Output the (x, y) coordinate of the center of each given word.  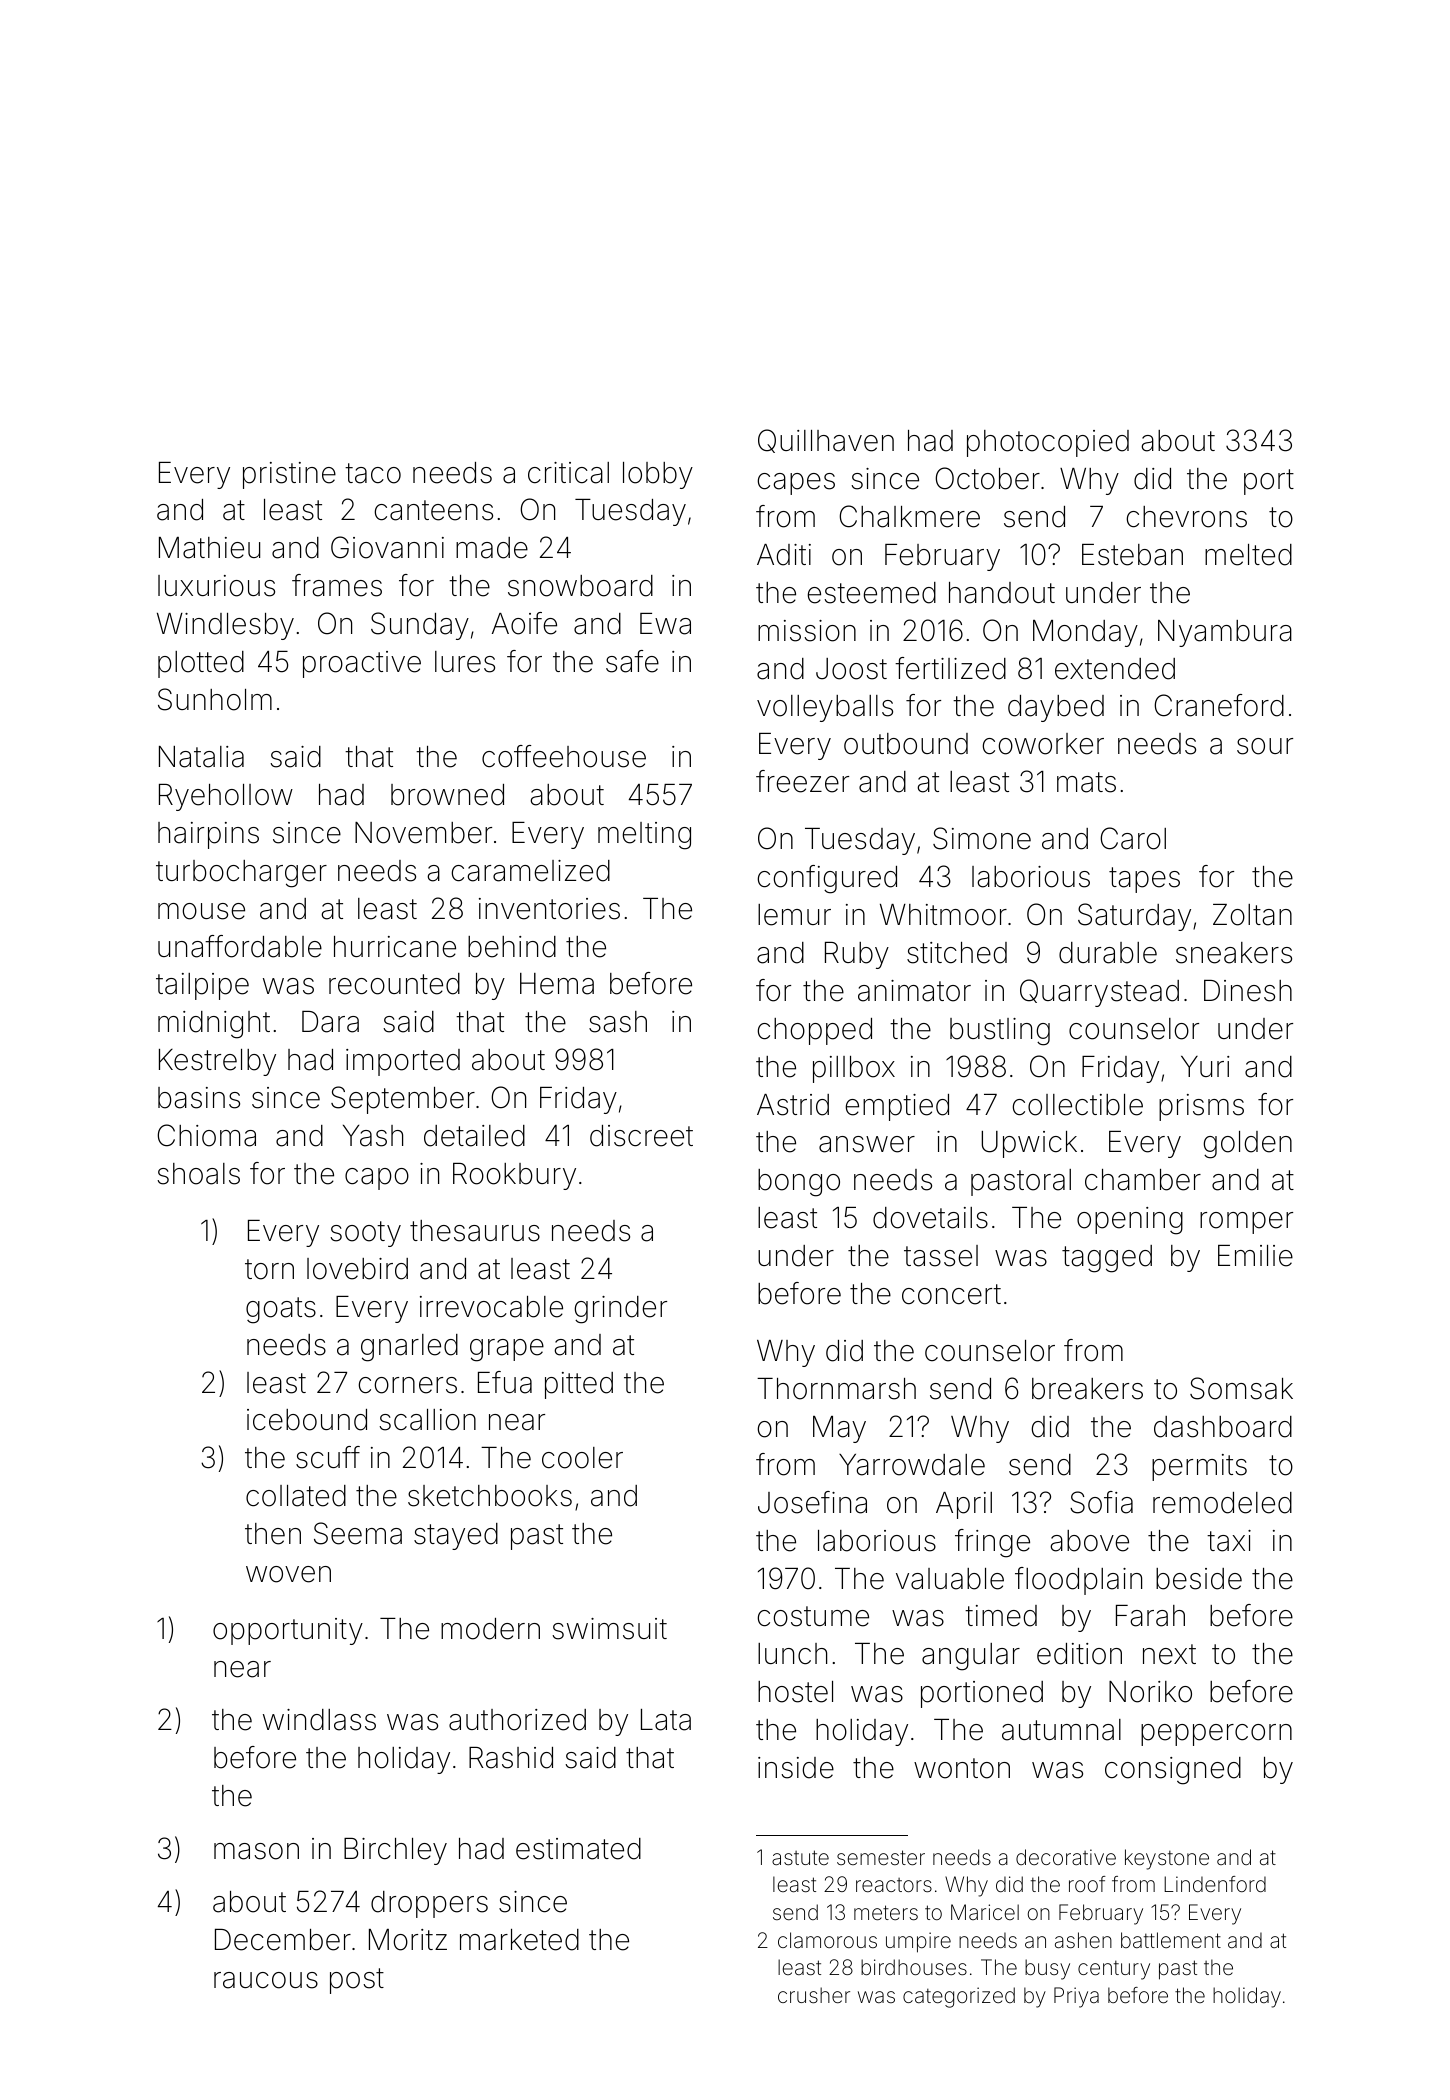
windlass (319, 1720)
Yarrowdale (912, 1465)
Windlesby (225, 626)
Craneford (1219, 705)
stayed (456, 1536)
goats (281, 1310)
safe (632, 661)
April (964, 1505)
